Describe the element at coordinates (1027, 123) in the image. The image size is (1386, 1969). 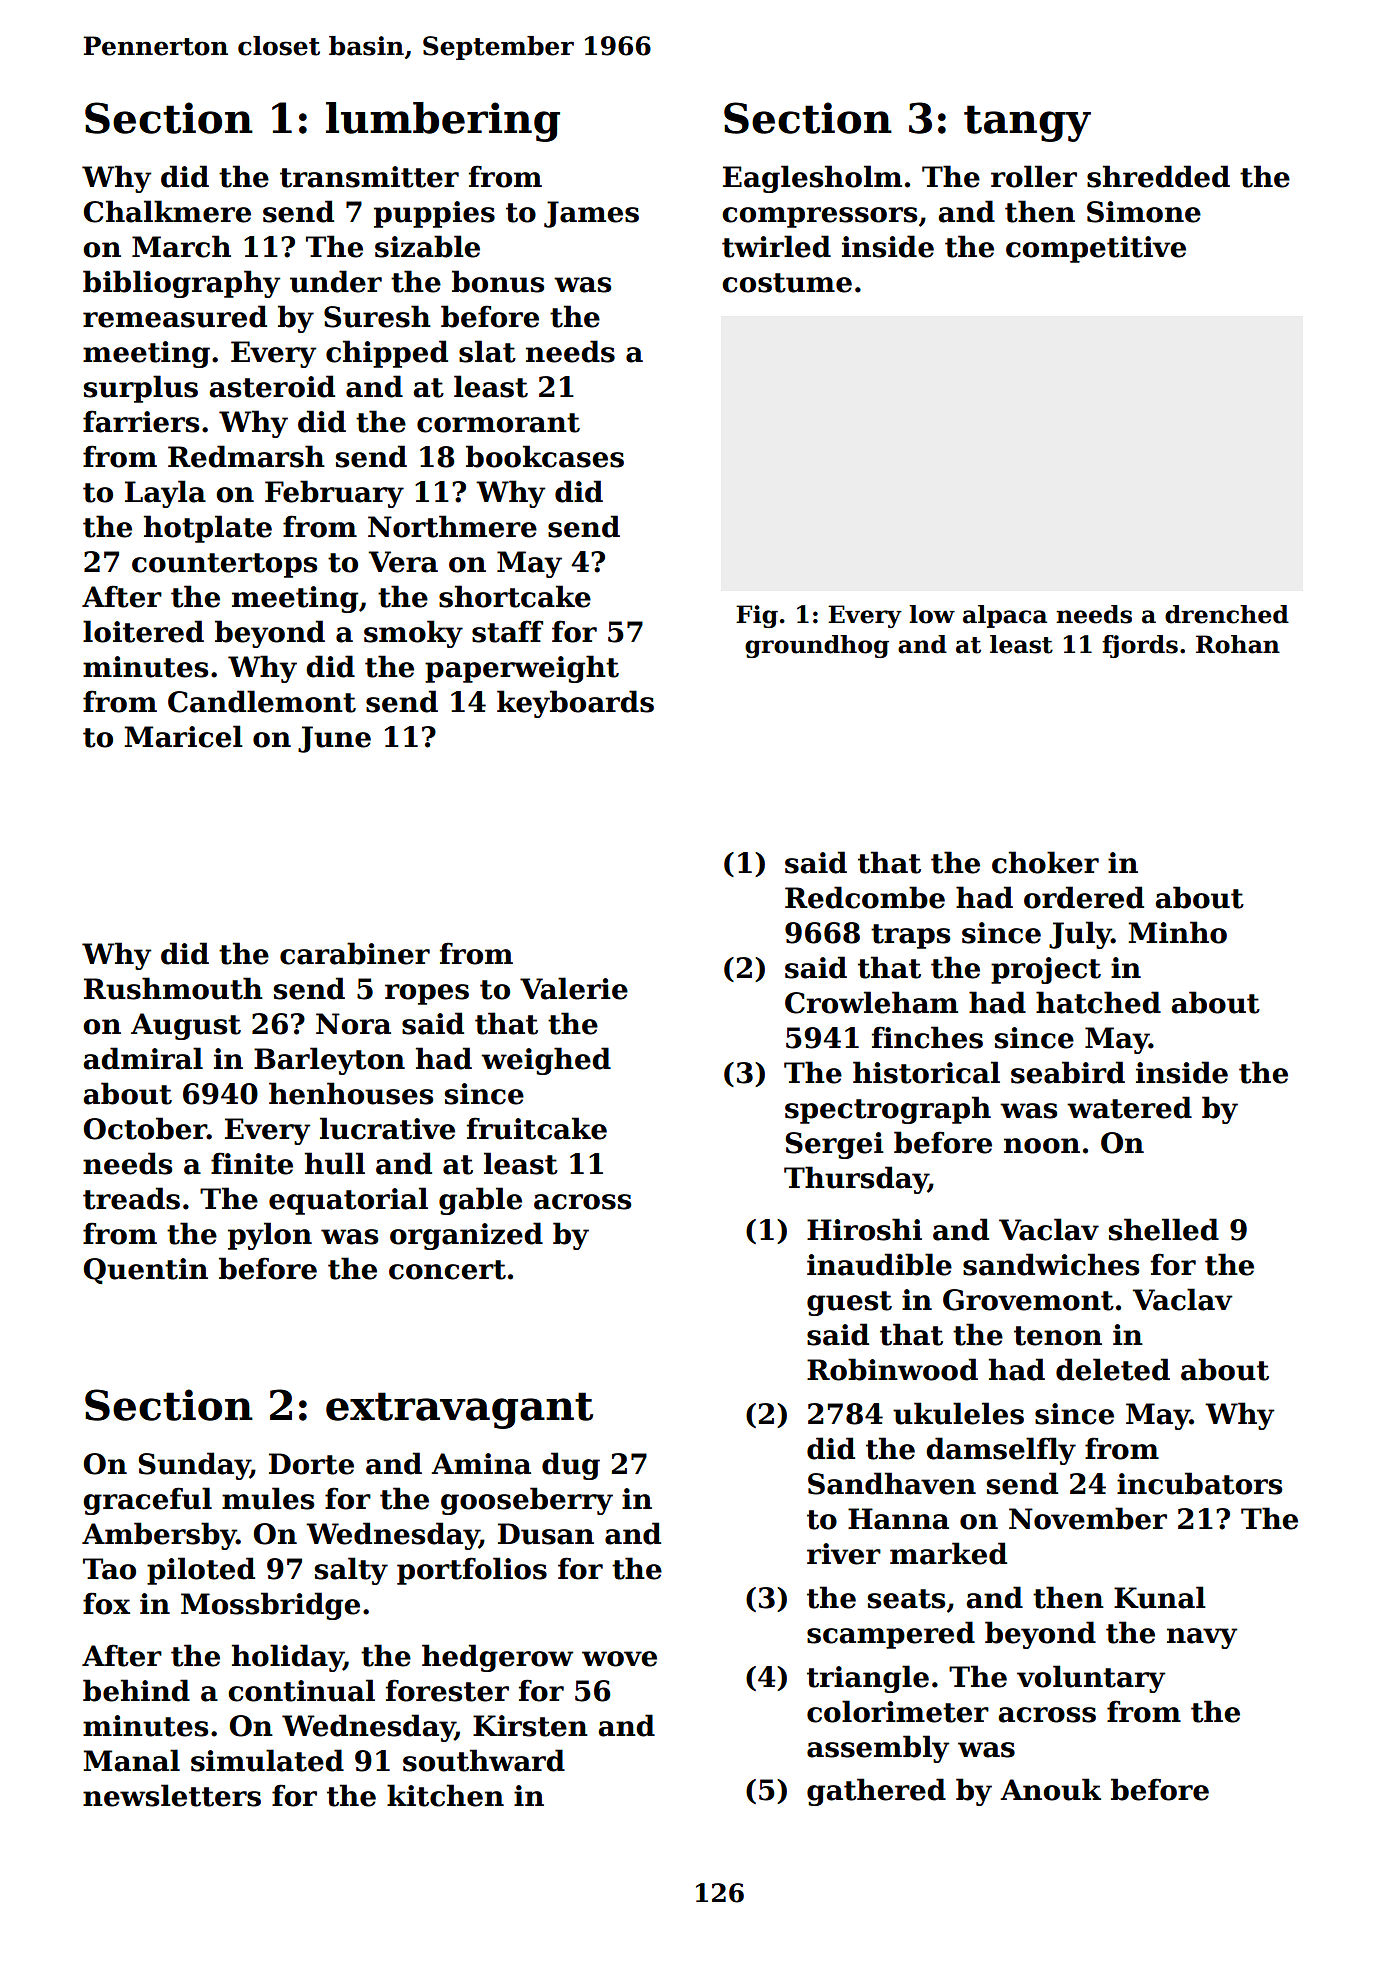
I see `tangy` at that location.
